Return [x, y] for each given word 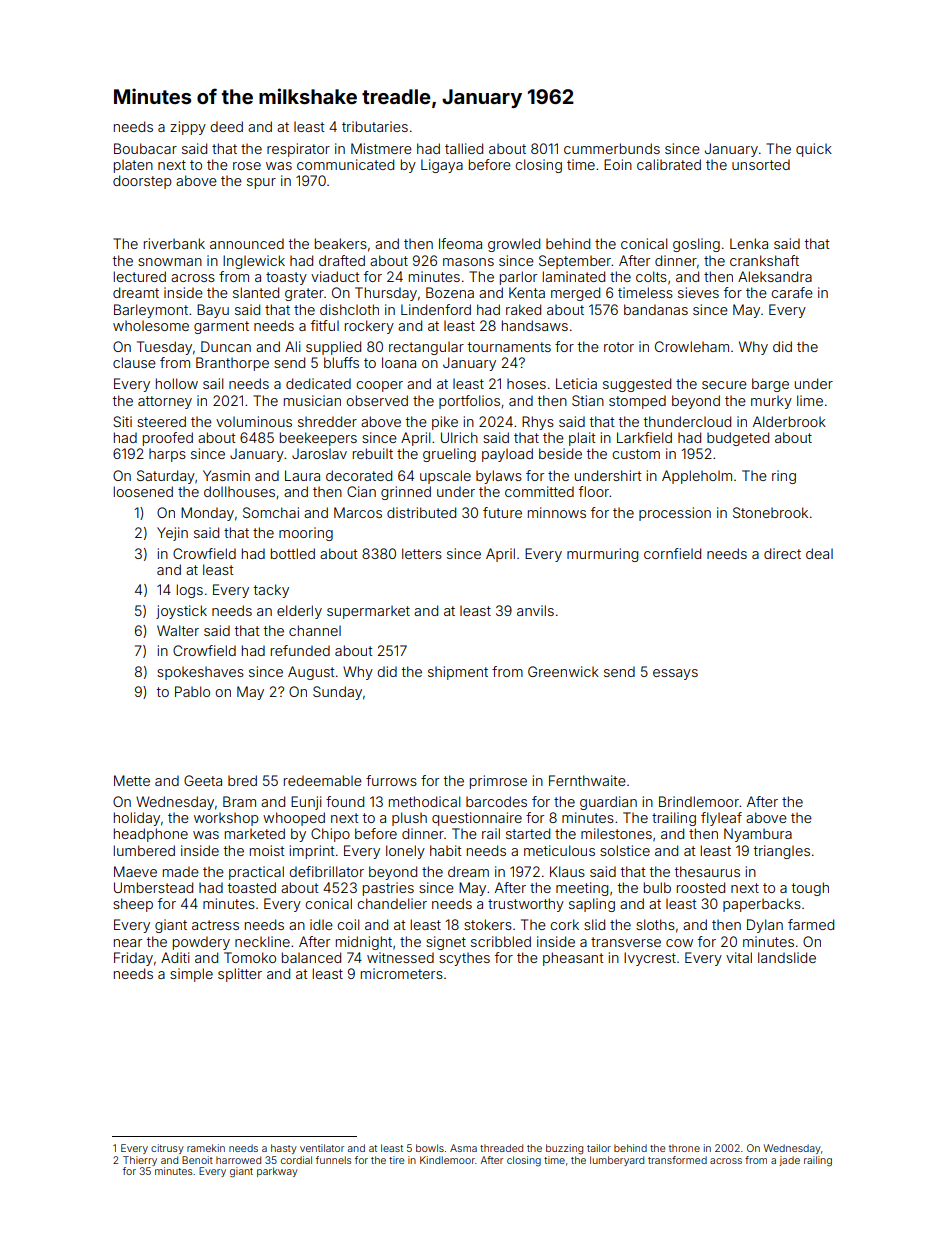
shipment [458, 673]
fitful [325, 325]
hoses [526, 383]
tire [396, 1160]
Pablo [192, 691]
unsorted [761, 164]
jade [789, 1161]
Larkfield [644, 437]
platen [133, 166]
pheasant [573, 959]
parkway [277, 1172]
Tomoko [250, 957]
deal [819, 553]
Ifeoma [460, 243]
